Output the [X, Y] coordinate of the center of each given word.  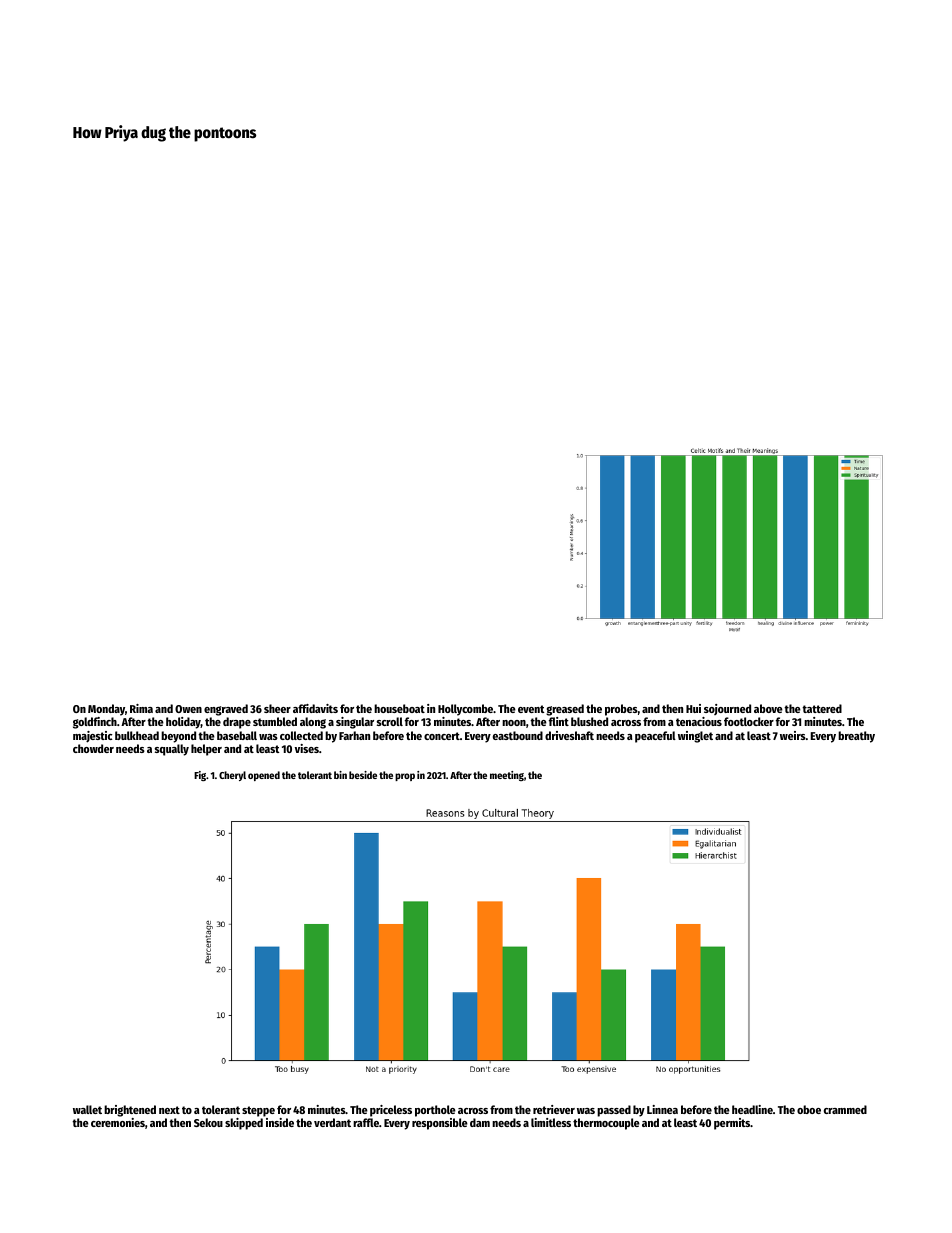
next [169, 1110]
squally [172, 750]
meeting [507, 776]
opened [264, 776]
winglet [695, 737]
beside [363, 775]
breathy [856, 737]
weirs [793, 735]
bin [340, 775]
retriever [554, 1109]
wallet [87, 1109]
